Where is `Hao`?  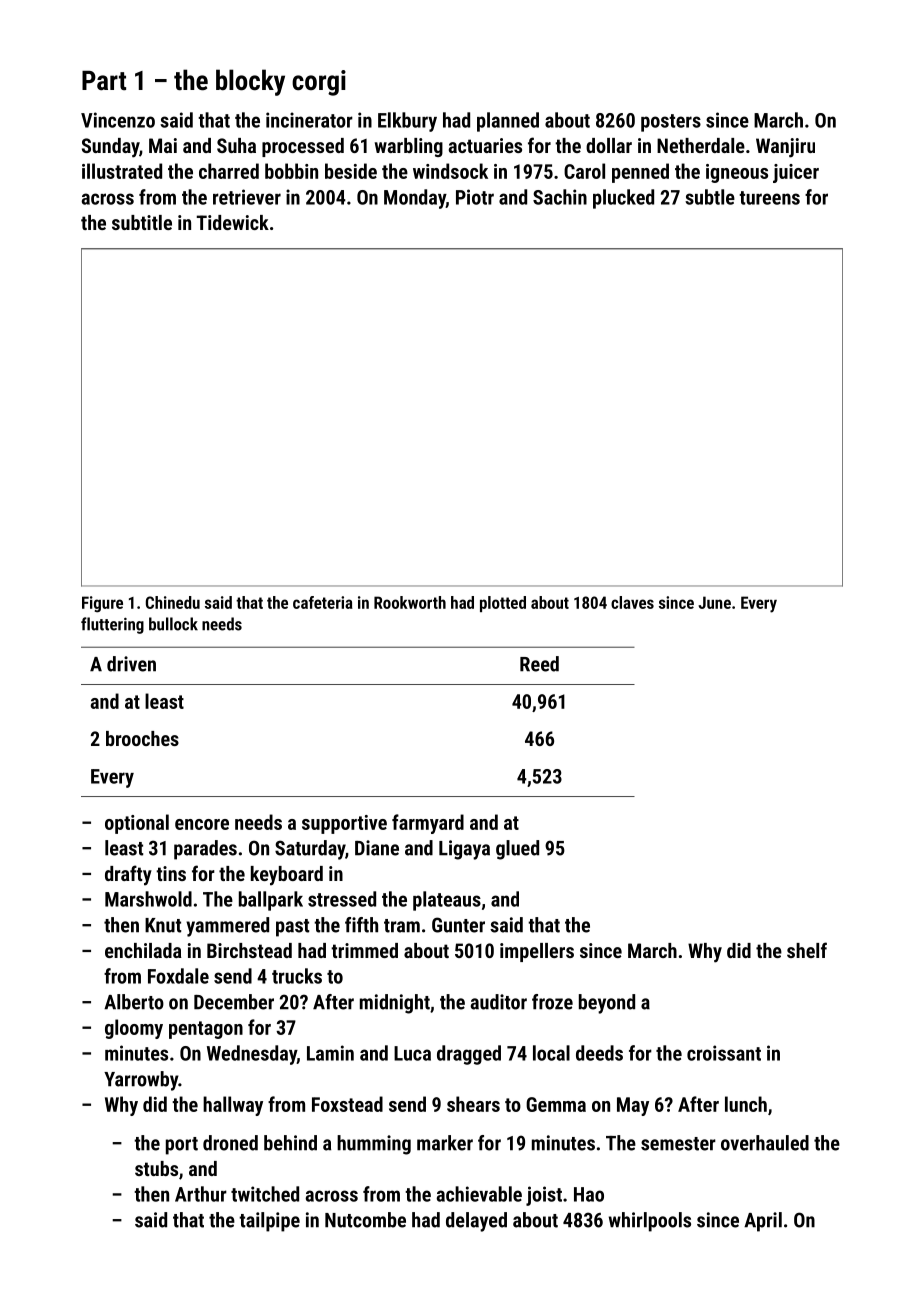
Hao is located at coordinates (589, 1194).
